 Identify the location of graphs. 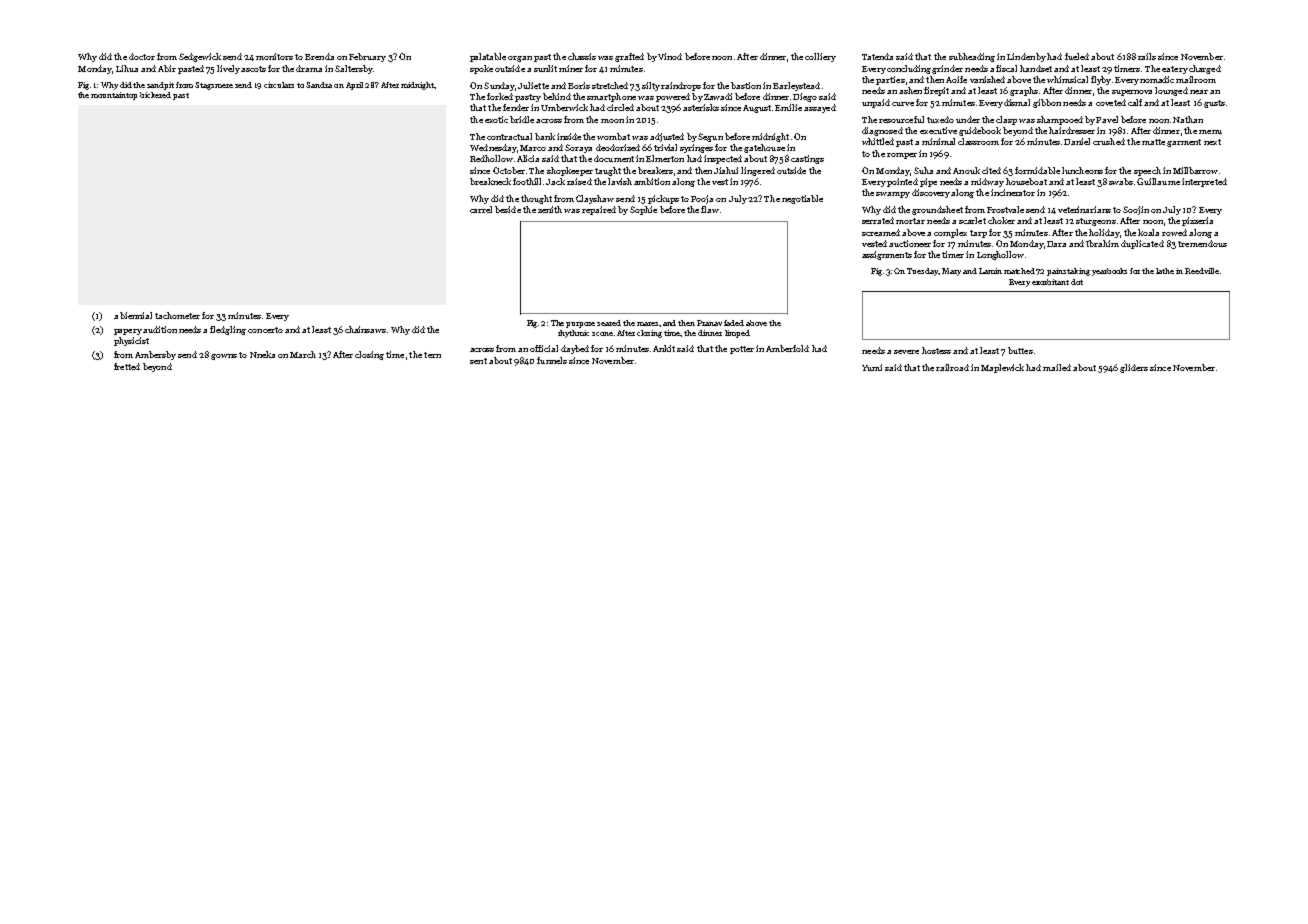
(1024, 91).
